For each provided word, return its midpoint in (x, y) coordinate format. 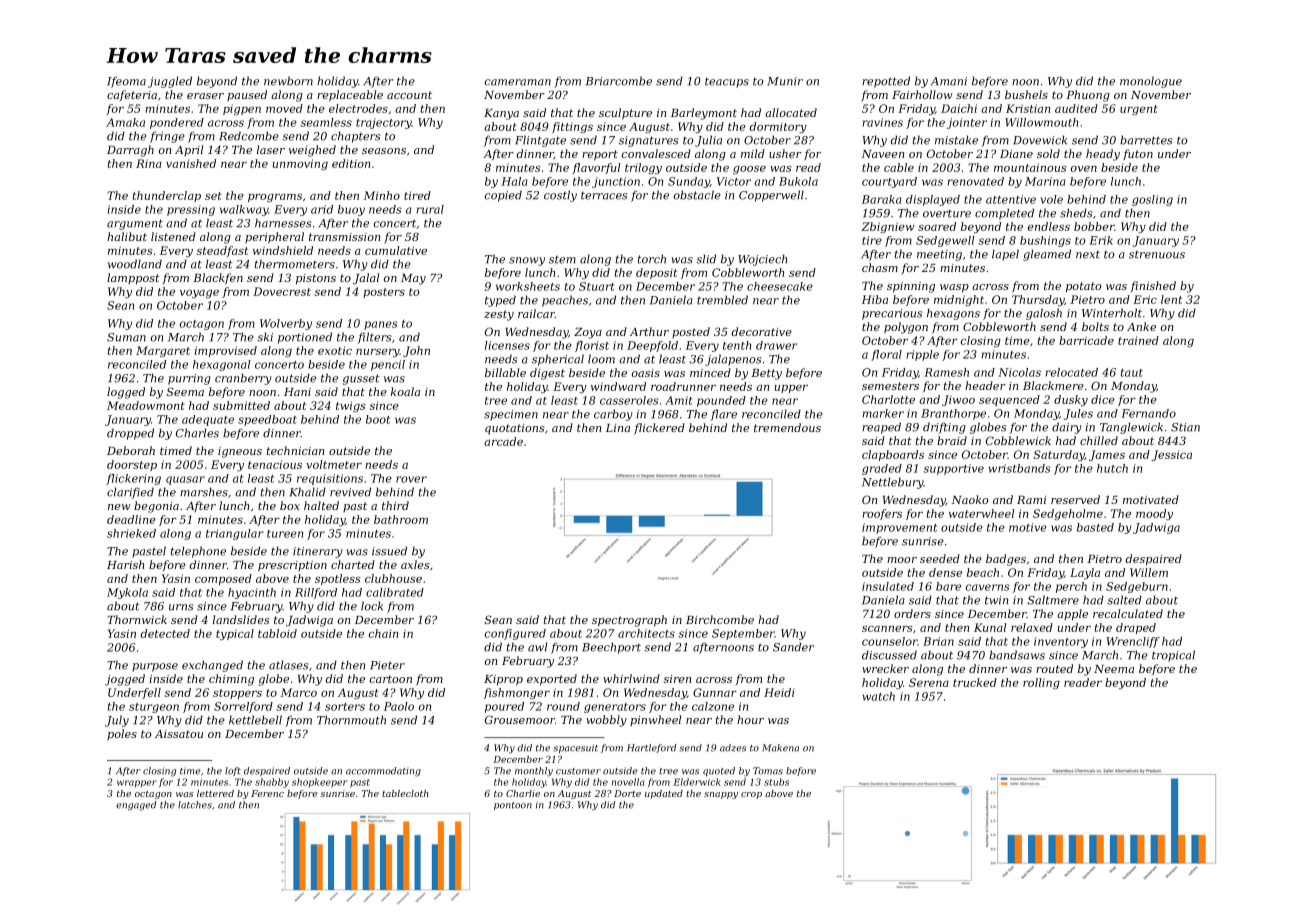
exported (552, 680)
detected (165, 633)
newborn (288, 81)
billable (505, 372)
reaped (881, 428)
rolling (1041, 683)
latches (195, 805)
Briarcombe (619, 81)
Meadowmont (146, 405)
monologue (1151, 82)
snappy (721, 795)
